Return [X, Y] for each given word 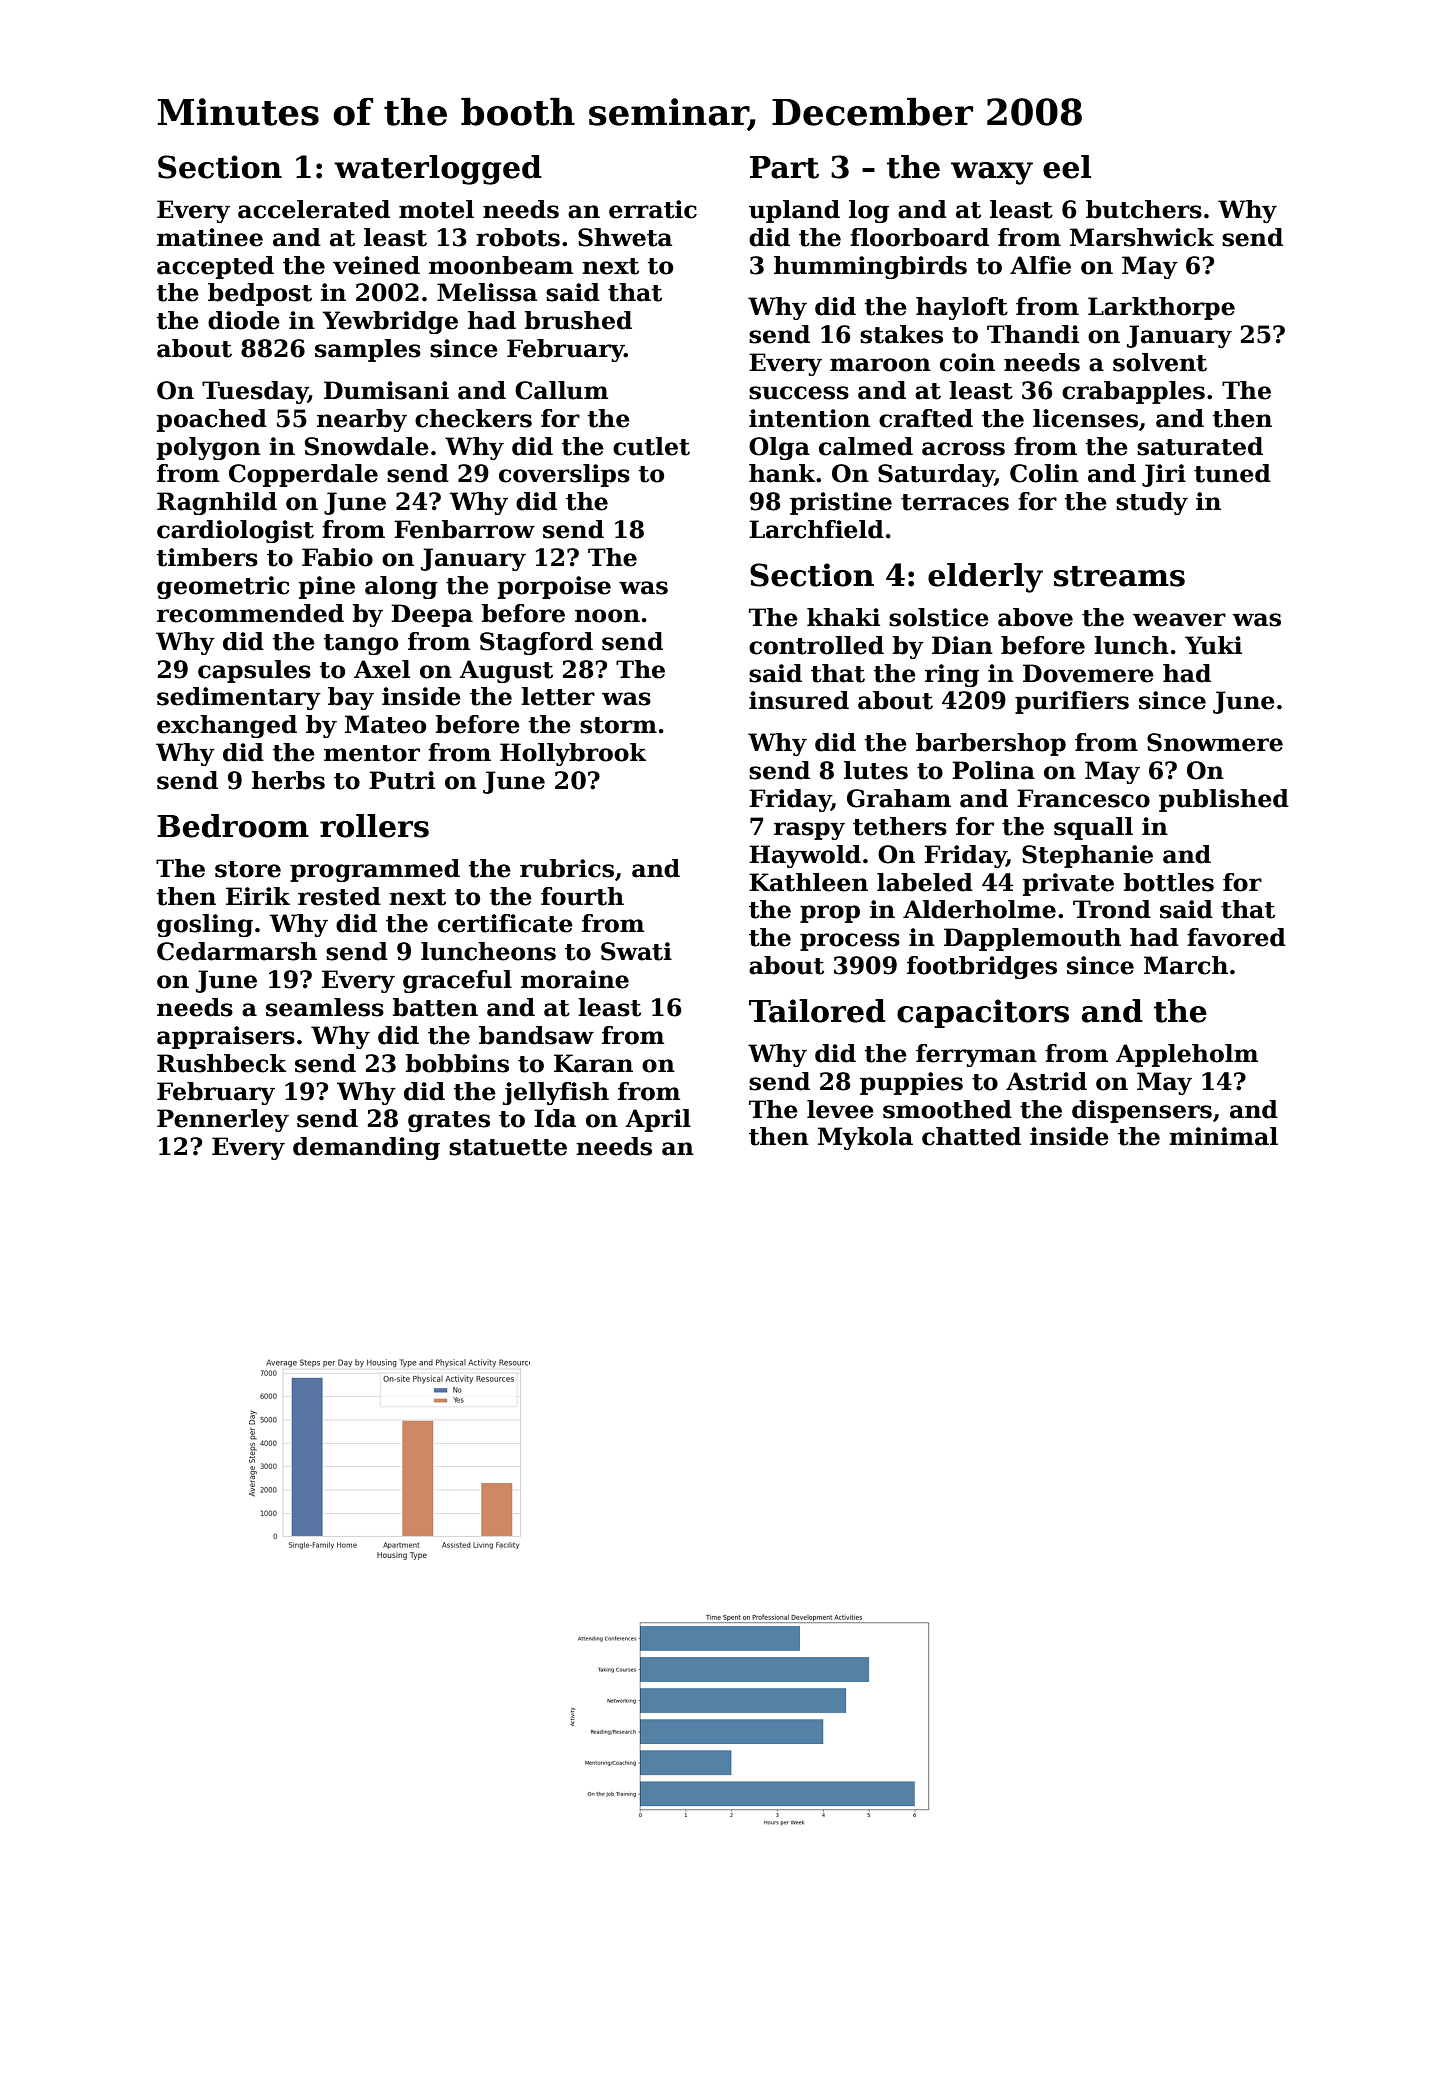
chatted [971, 1136]
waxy [992, 173]
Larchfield [816, 529]
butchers [1144, 209]
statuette [508, 1147]
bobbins [457, 1063]
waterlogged [438, 170]
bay [351, 698]
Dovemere [1088, 673]
